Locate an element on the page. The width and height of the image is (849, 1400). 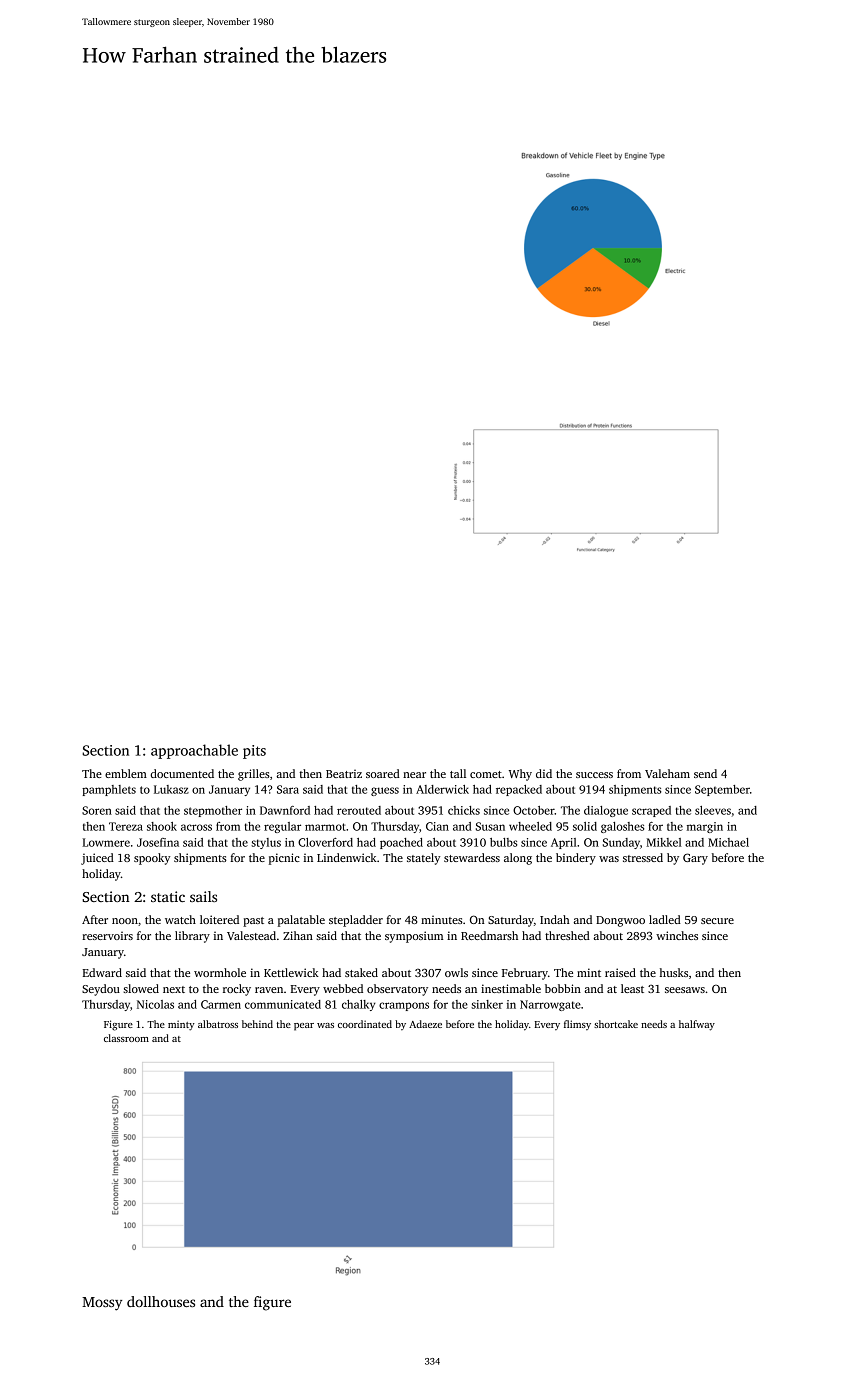
dollhouses is located at coordinates (161, 1301).
